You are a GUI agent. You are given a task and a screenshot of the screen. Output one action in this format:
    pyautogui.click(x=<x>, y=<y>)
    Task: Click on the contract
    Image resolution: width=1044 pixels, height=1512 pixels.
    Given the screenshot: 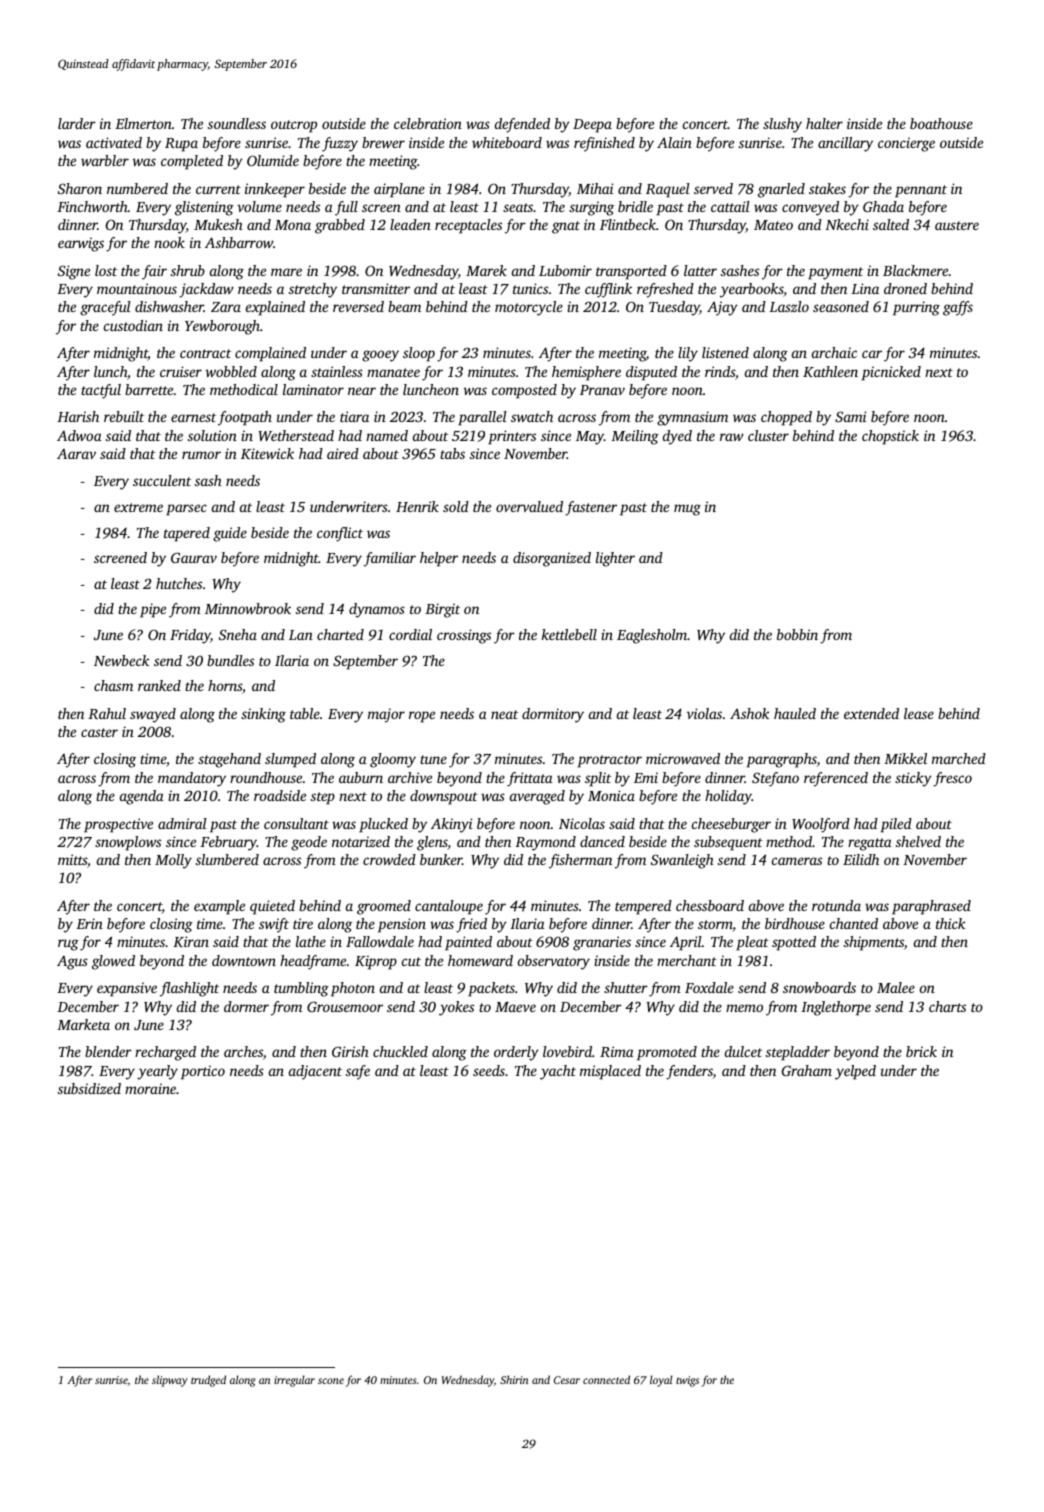 What is the action you would take?
    pyautogui.click(x=205, y=353)
